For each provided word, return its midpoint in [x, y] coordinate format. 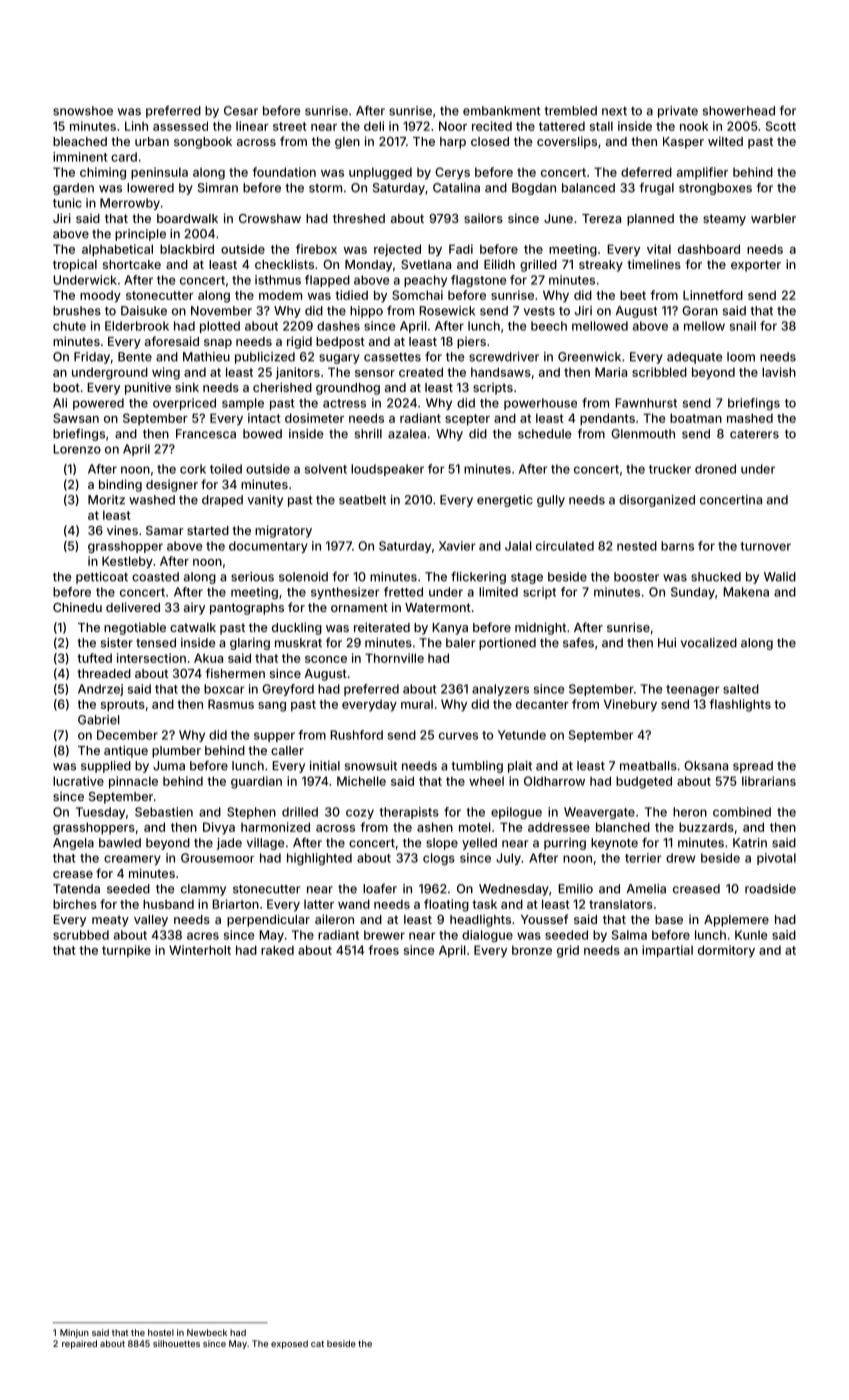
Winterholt [200, 950]
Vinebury [630, 705]
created [421, 372]
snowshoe [83, 111]
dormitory [726, 951]
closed [490, 141]
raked [277, 950]
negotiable [135, 628]
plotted [220, 327]
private [678, 112]
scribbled [659, 372]
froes [383, 950]
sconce [326, 659]
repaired [79, 1344]
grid [568, 951]
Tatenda [76, 889]
